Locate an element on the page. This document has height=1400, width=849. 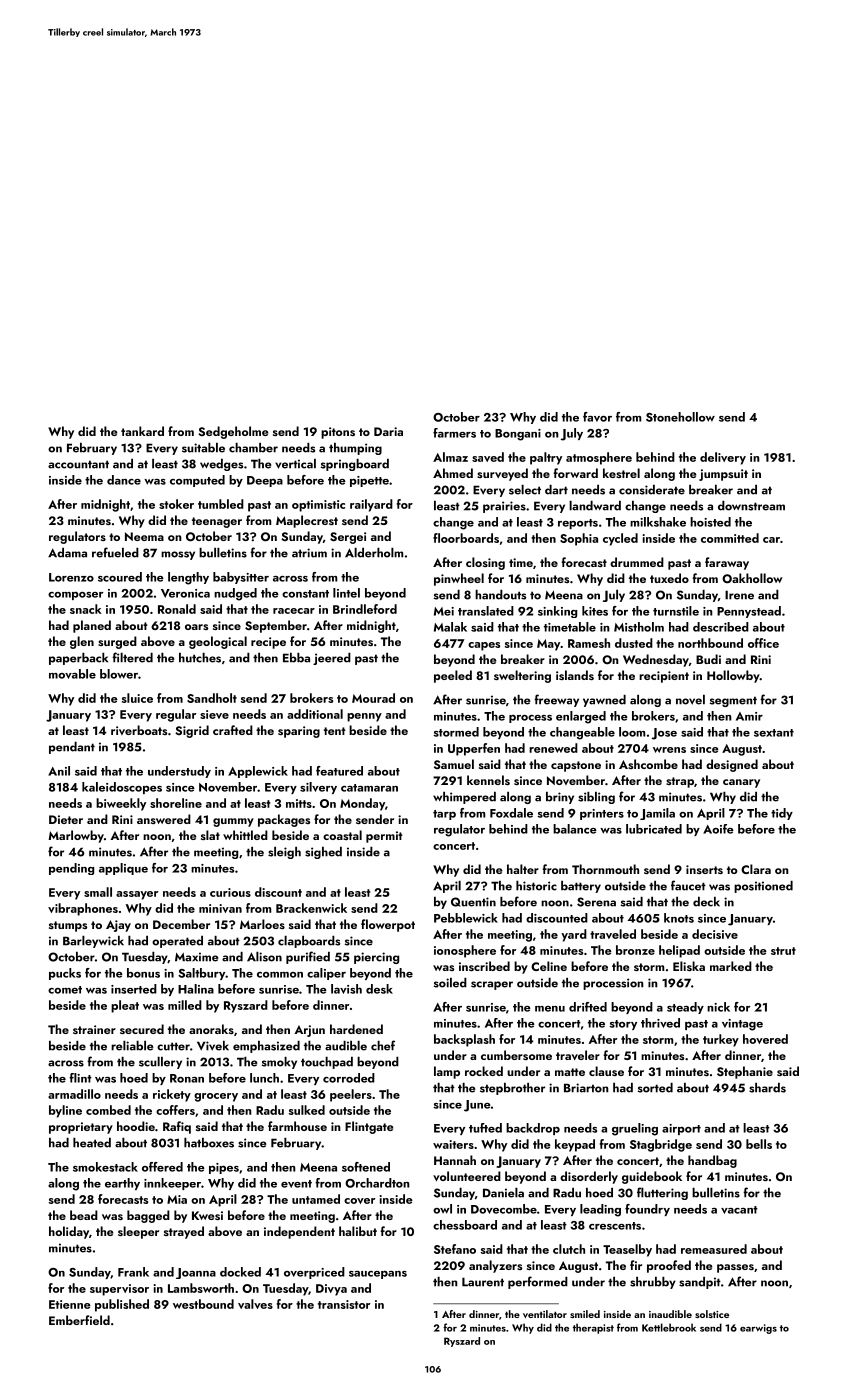
Oakhollow is located at coordinates (752, 578).
